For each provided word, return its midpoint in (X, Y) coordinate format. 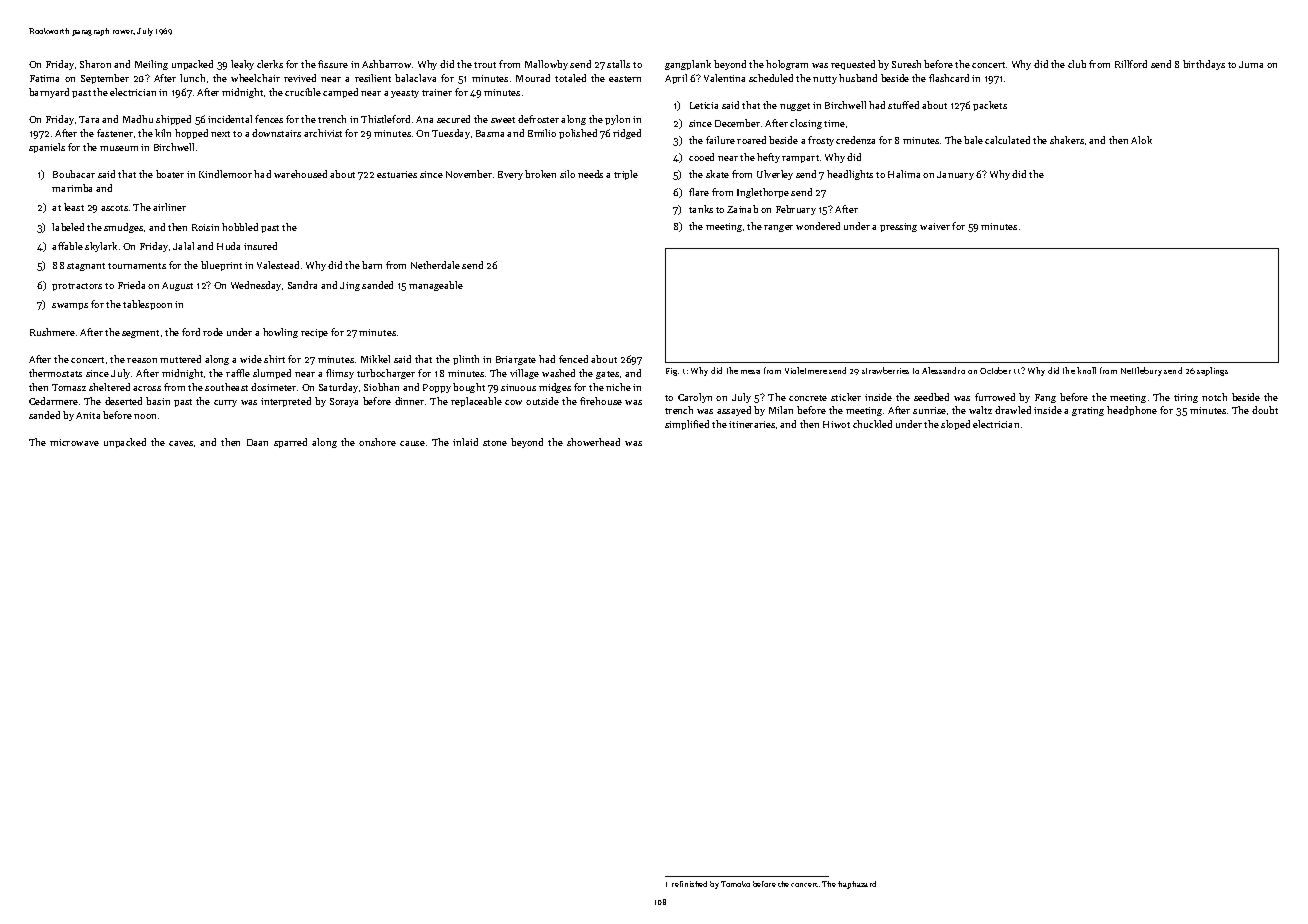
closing (806, 124)
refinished (689, 884)
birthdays (1204, 65)
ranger (778, 228)
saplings (1212, 371)
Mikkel (375, 359)
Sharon (95, 64)
